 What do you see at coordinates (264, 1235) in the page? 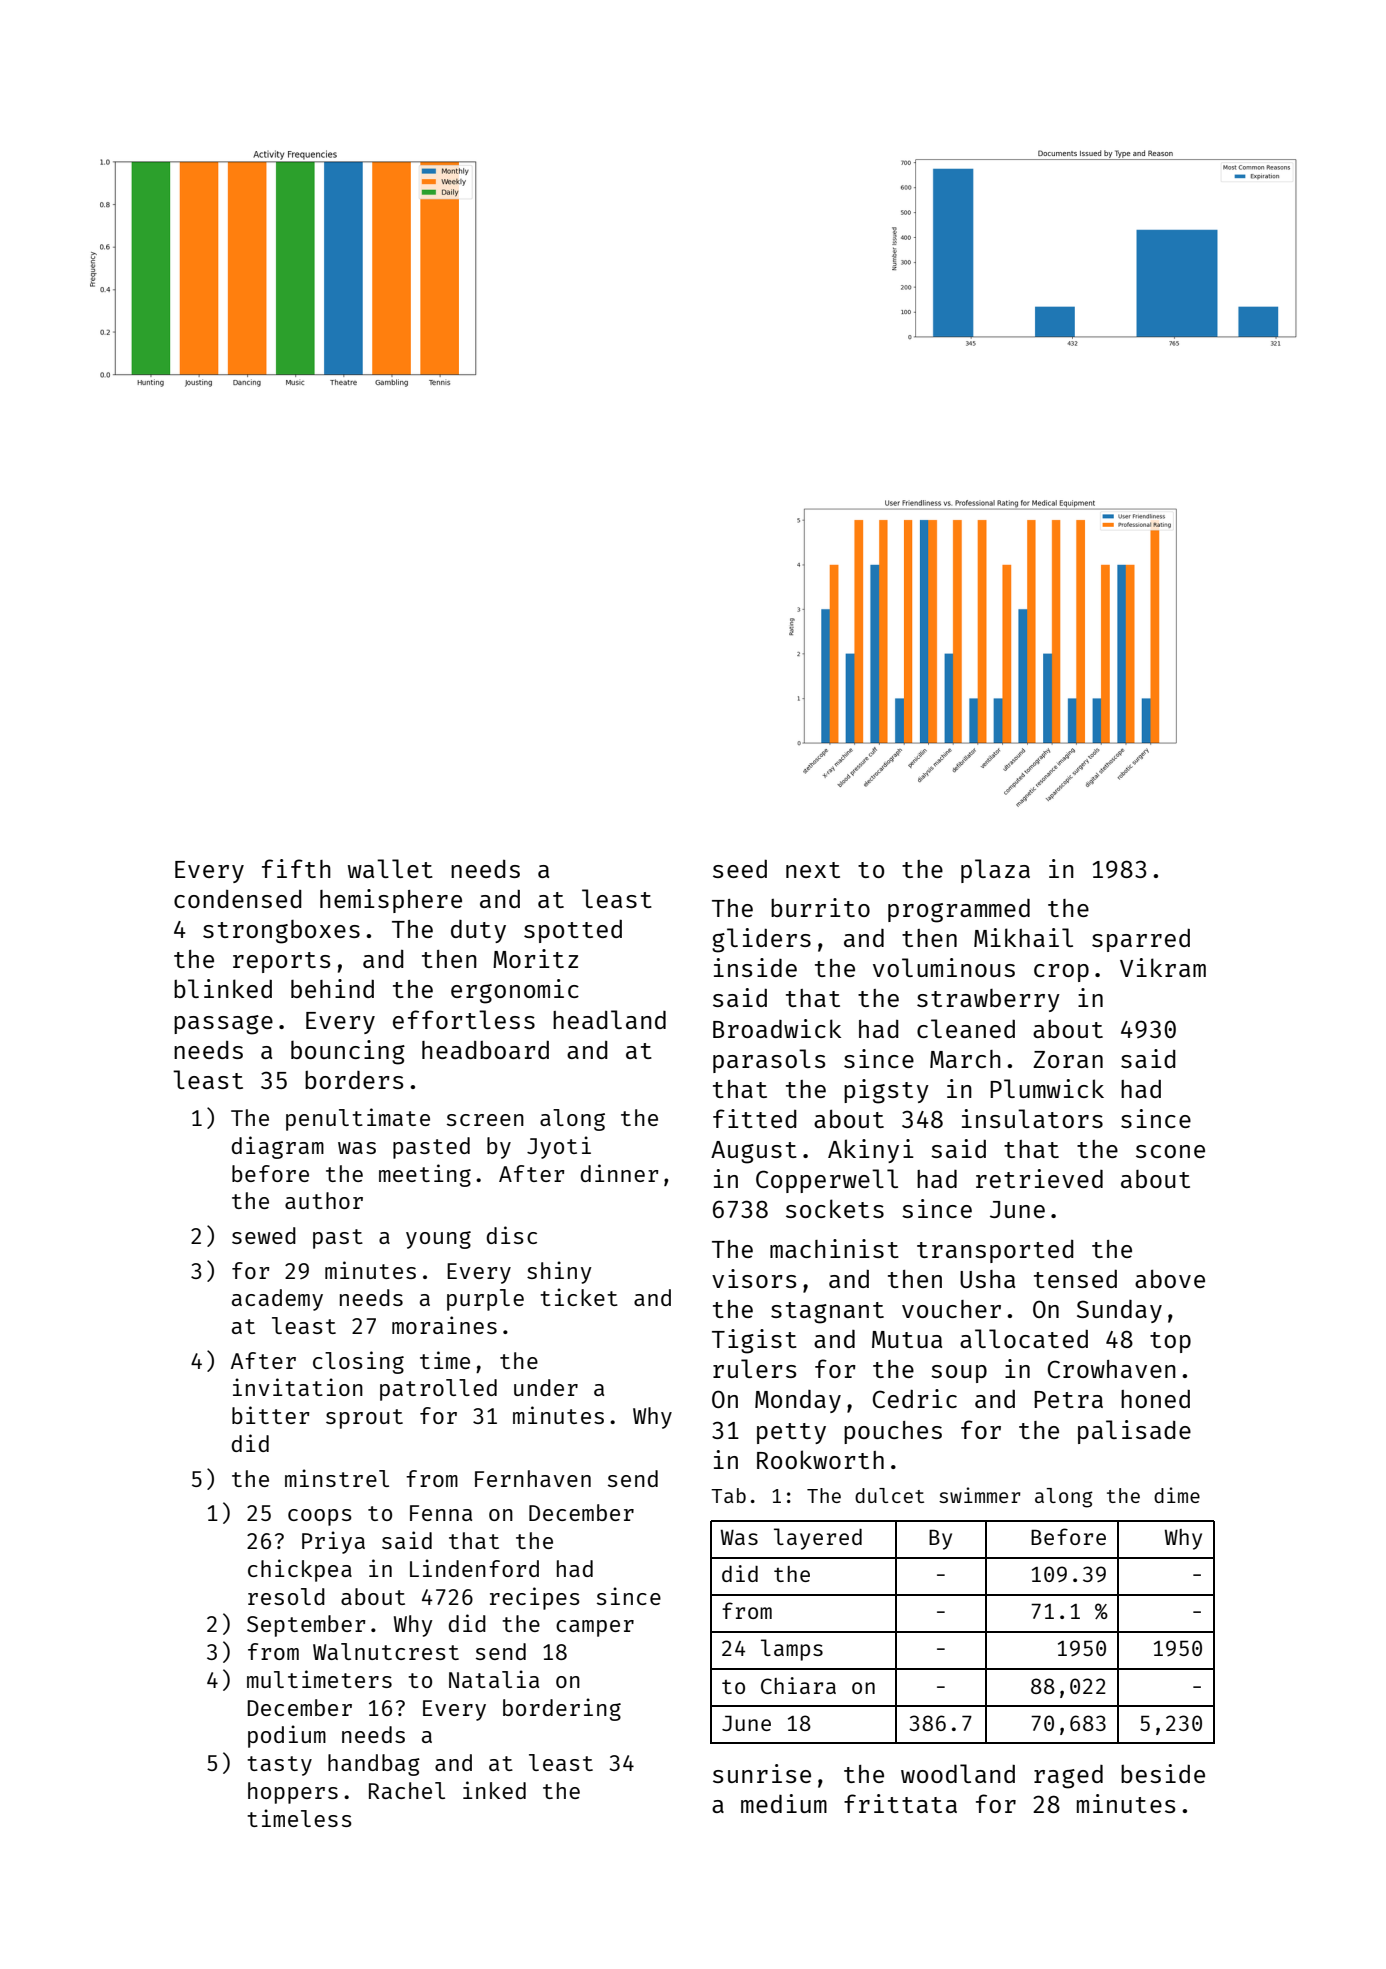
I see `sewed` at bounding box center [264, 1235].
